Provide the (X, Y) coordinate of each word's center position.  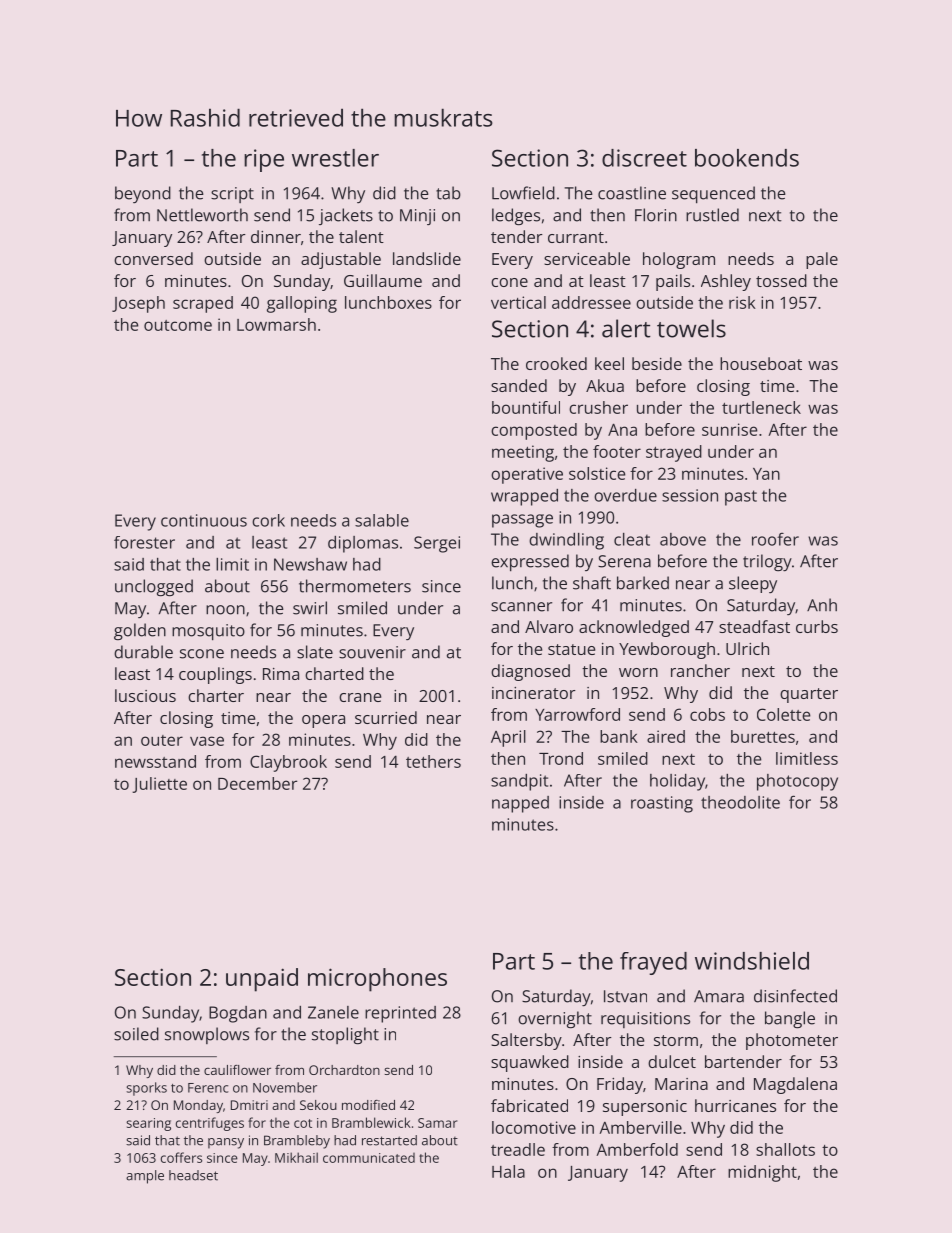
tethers (433, 761)
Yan (766, 474)
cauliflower (237, 1070)
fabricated (529, 1105)
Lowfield (523, 193)
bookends (747, 158)
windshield (752, 961)
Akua (605, 385)
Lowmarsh (276, 324)
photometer (792, 1041)
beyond (143, 194)
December (257, 783)
